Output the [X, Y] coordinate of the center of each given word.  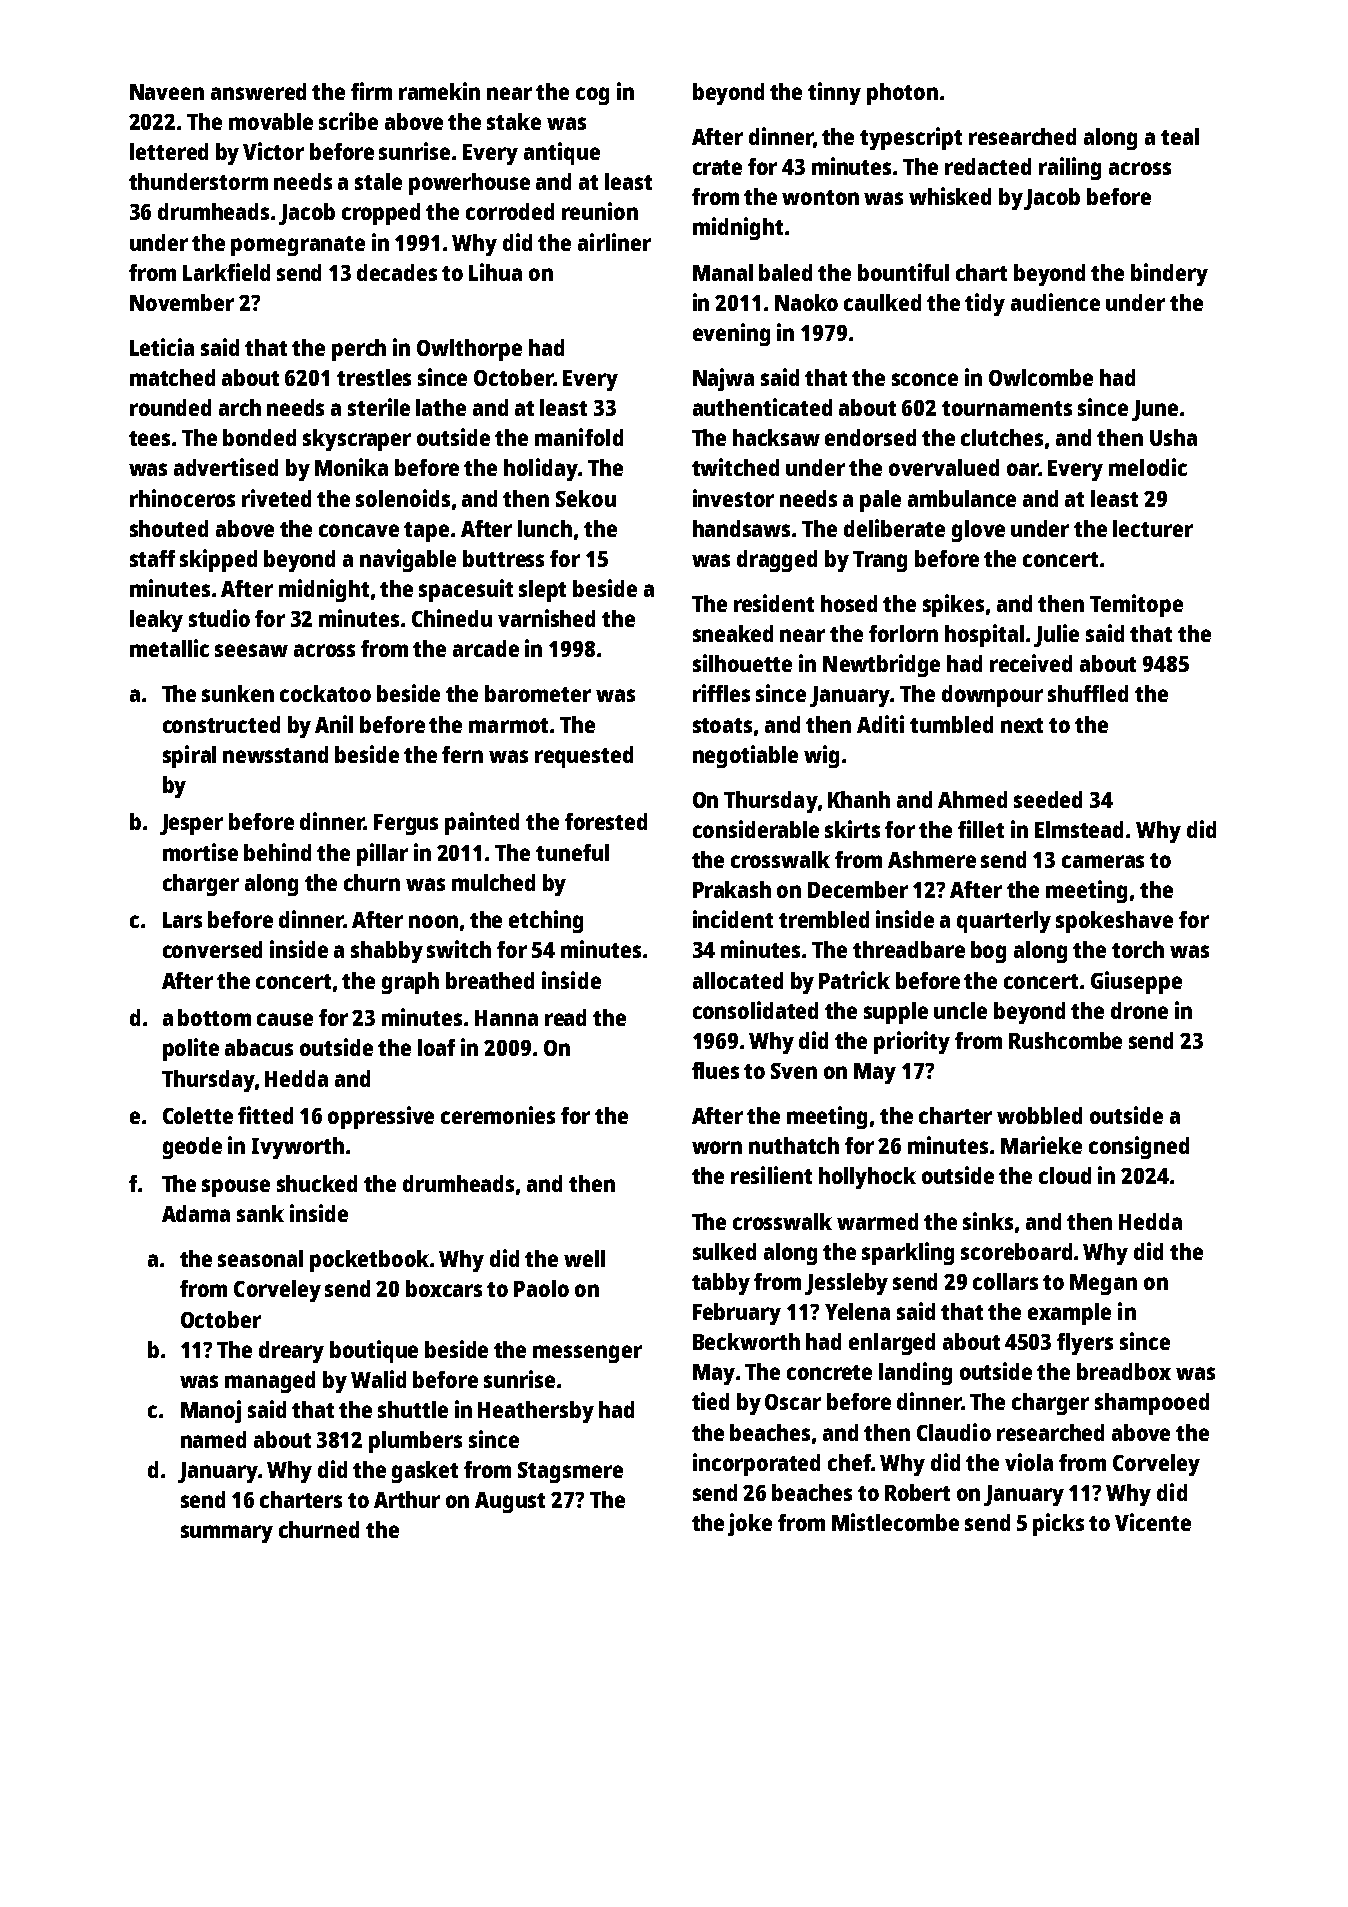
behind [277, 852]
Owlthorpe [469, 350]
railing [1070, 168]
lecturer [1153, 528]
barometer [538, 693]
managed [270, 1382]
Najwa [723, 379]
